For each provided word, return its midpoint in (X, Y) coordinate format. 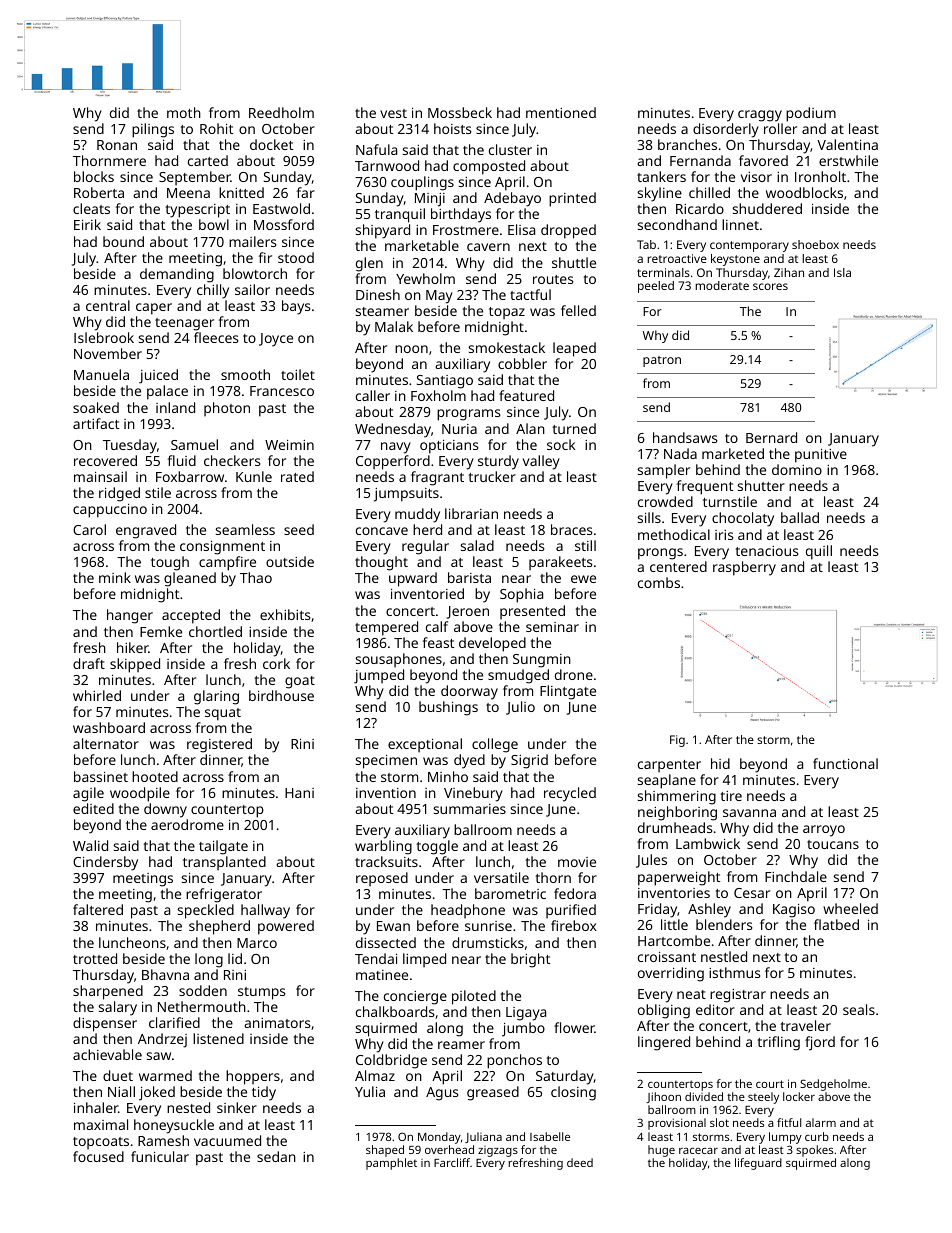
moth (184, 112)
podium (811, 114)
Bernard (771, 437)
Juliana (483, 1137)
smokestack (507, 347)
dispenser (105, 1024)
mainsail (100, 476)
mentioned (561, 112)
